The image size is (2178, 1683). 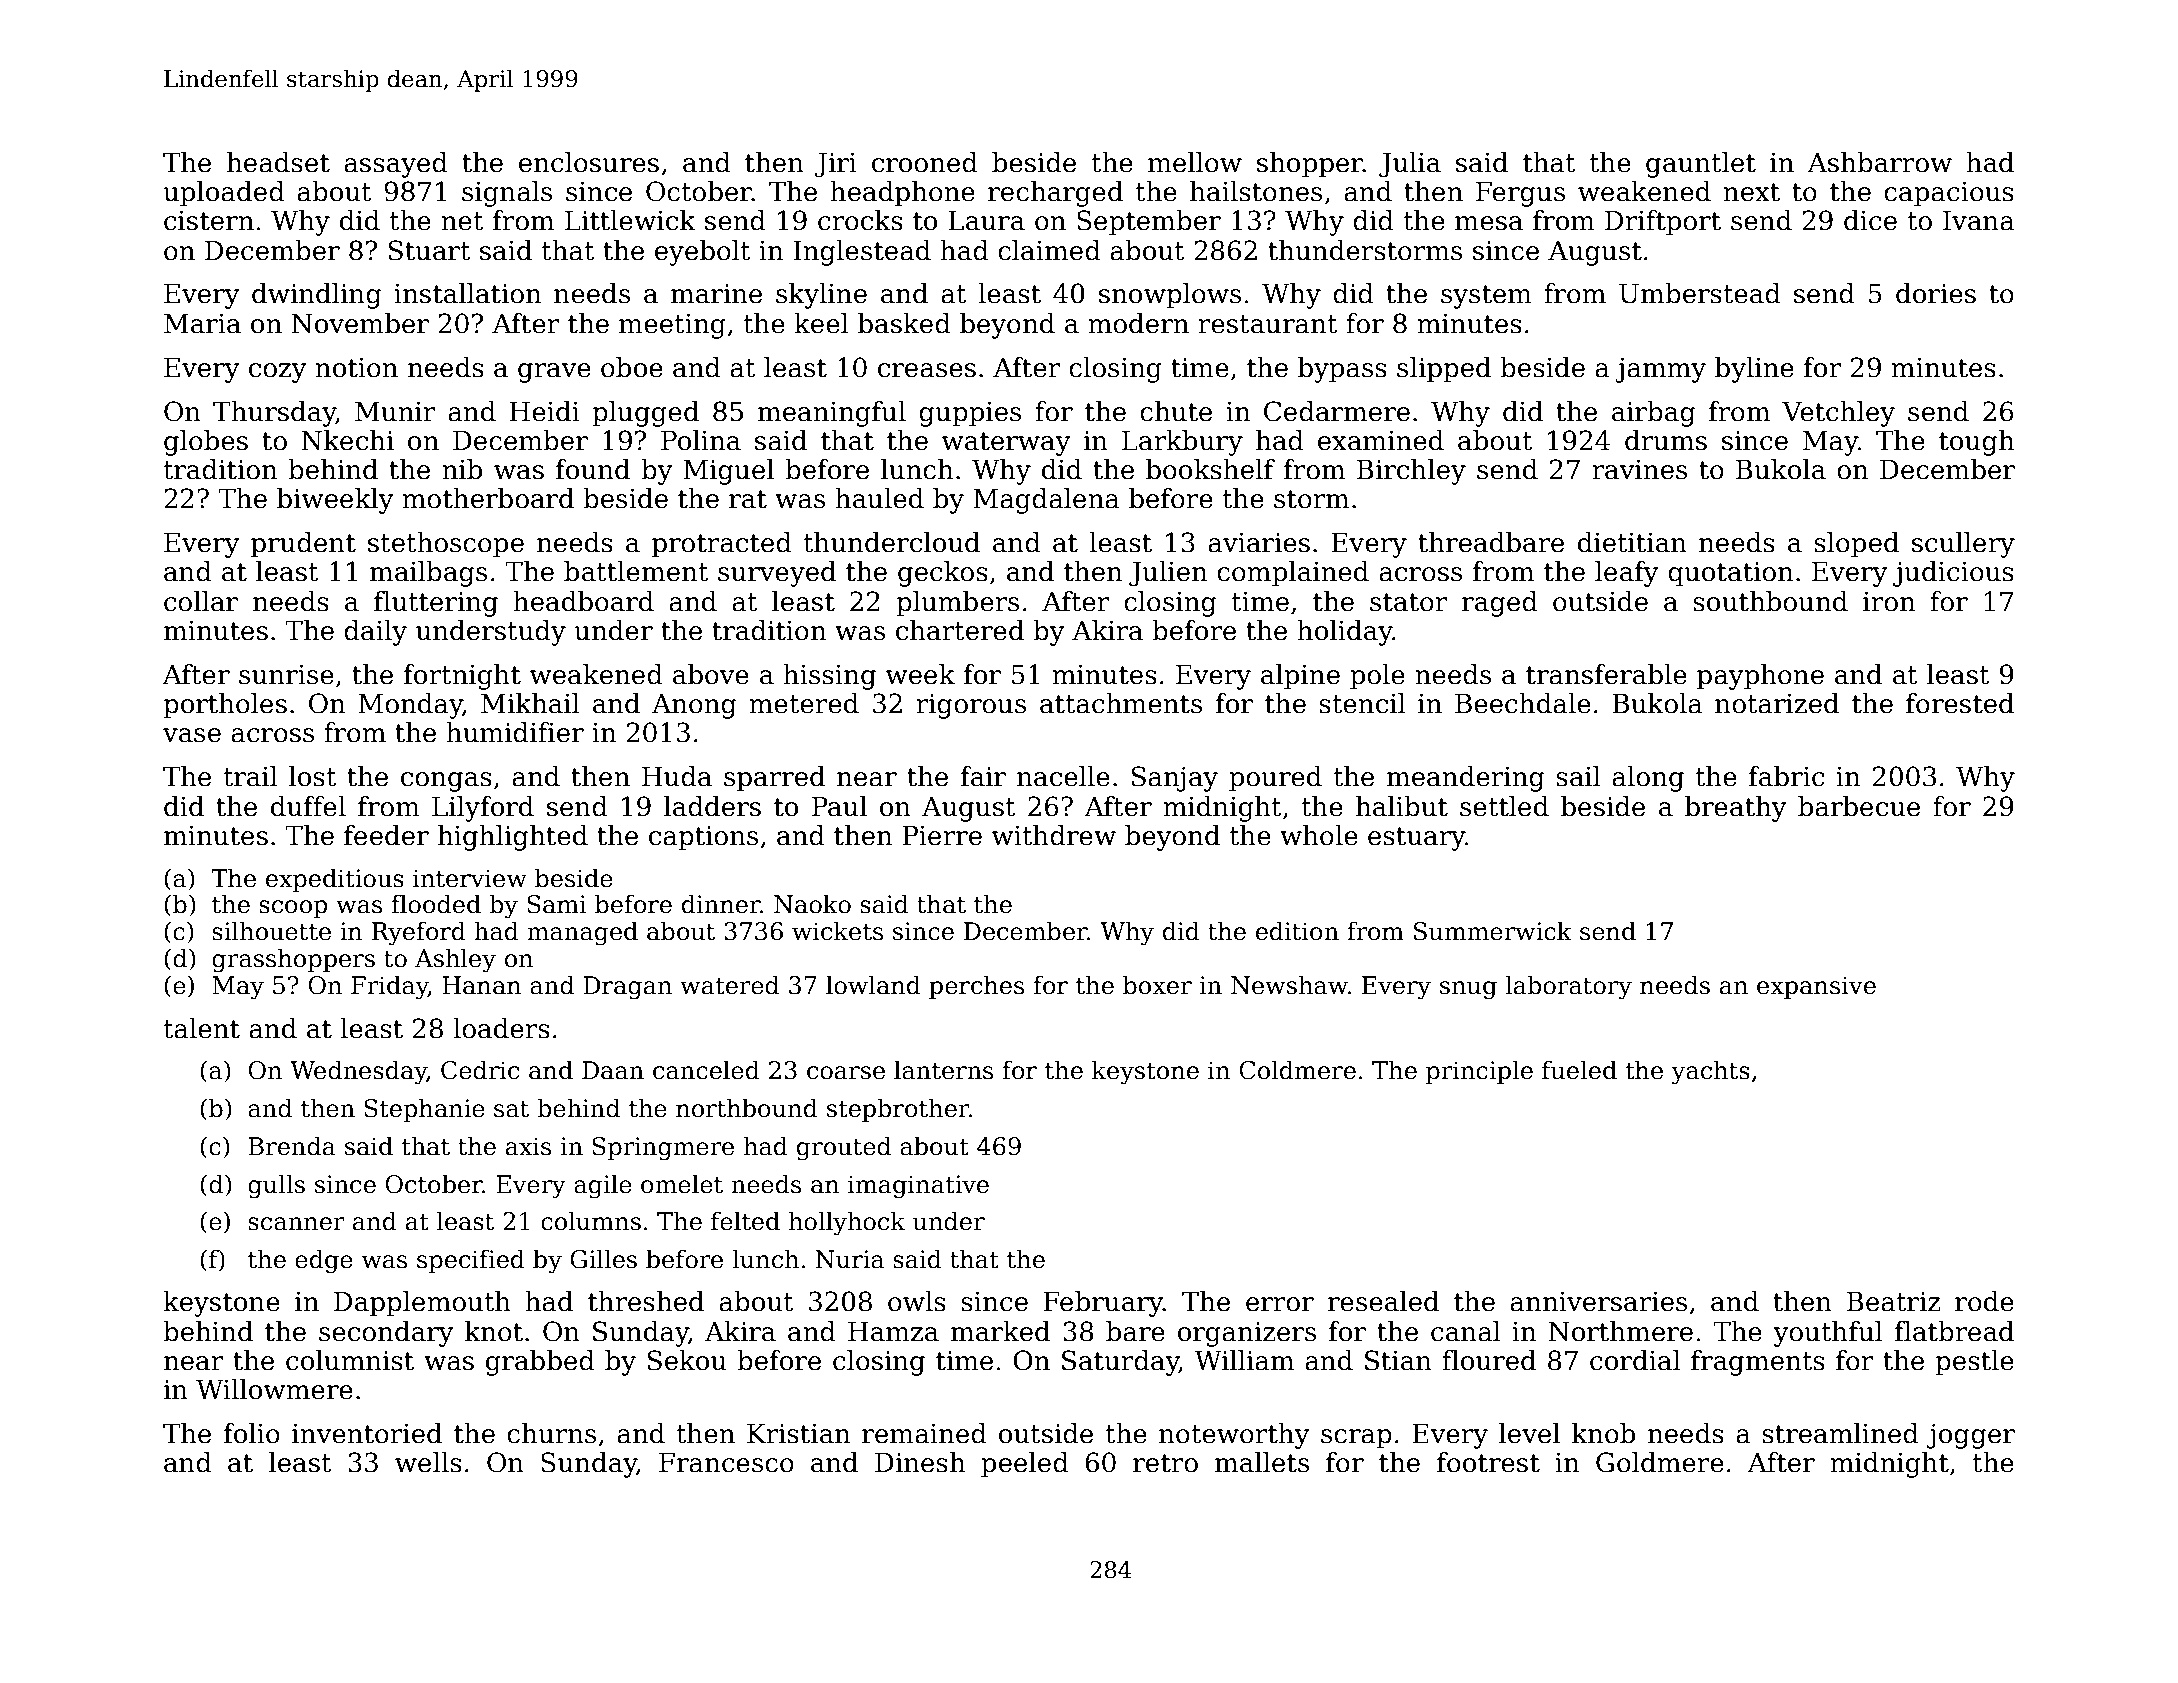 I want to click on judicious, so click(x=1953, y=574).
